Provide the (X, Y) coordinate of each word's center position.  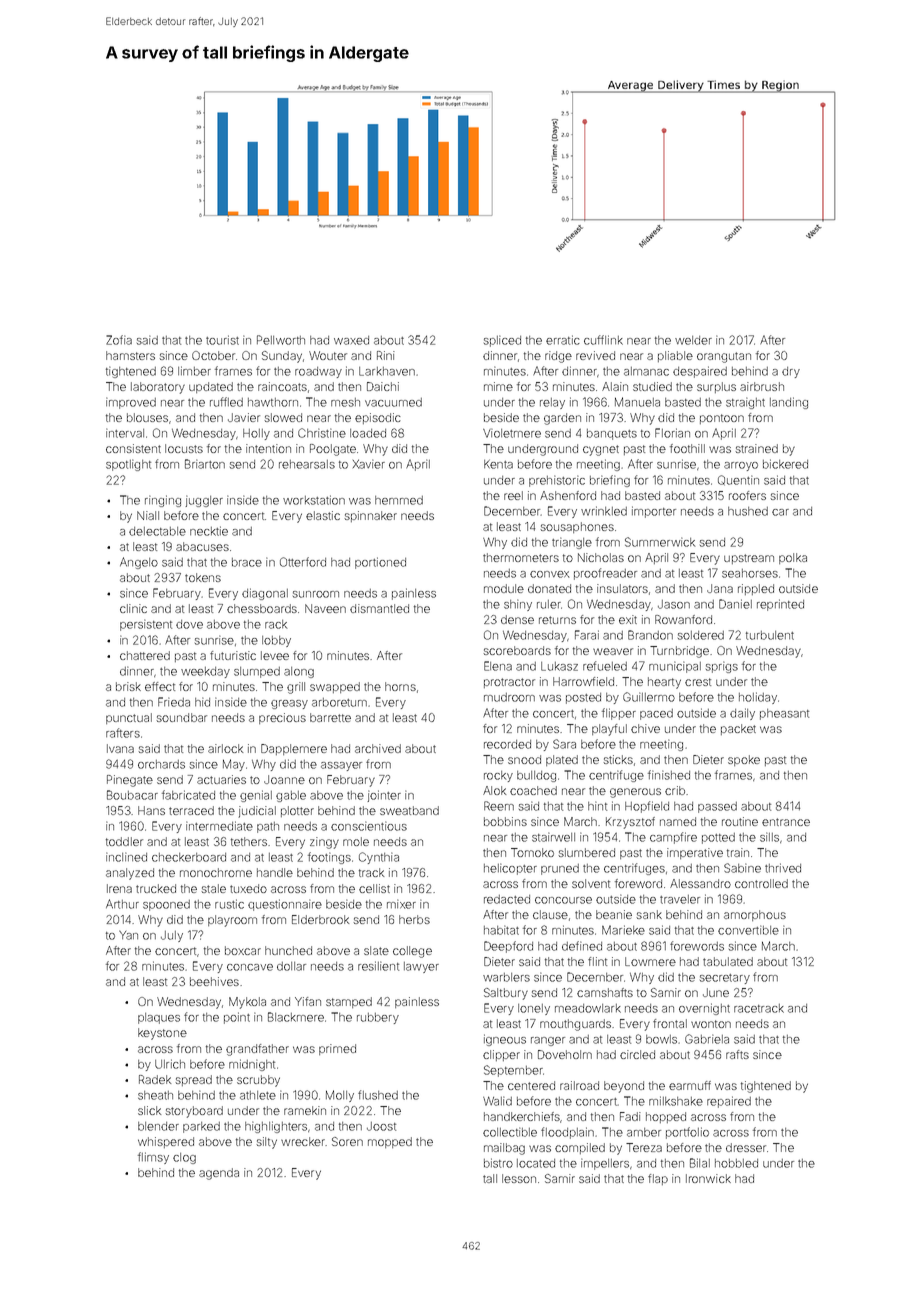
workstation (314, 500)
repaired (729, 1102)
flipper (619, 714)
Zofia (119, 340)
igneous (505, 1040)
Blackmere (296, 1017)
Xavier (369, 464)
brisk (128, 686)
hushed (748, 511)
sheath (155, 1095)
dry (791, 372)
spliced (502, 341)
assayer (341, 766)
